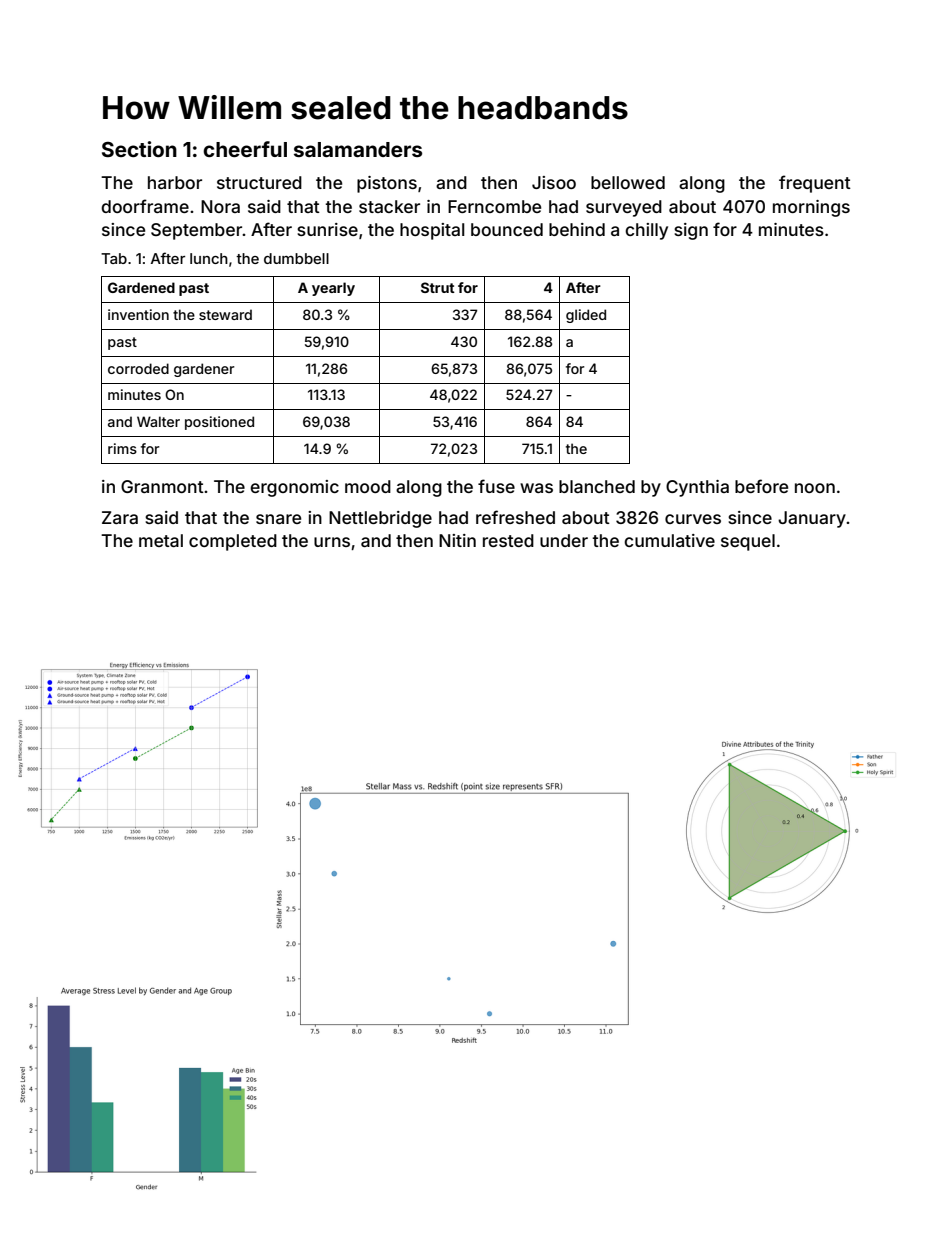 The width and height of the image is (952, 1233). Describe the element at coordinates (586, 316) in the image. I see `glided` at that location.
